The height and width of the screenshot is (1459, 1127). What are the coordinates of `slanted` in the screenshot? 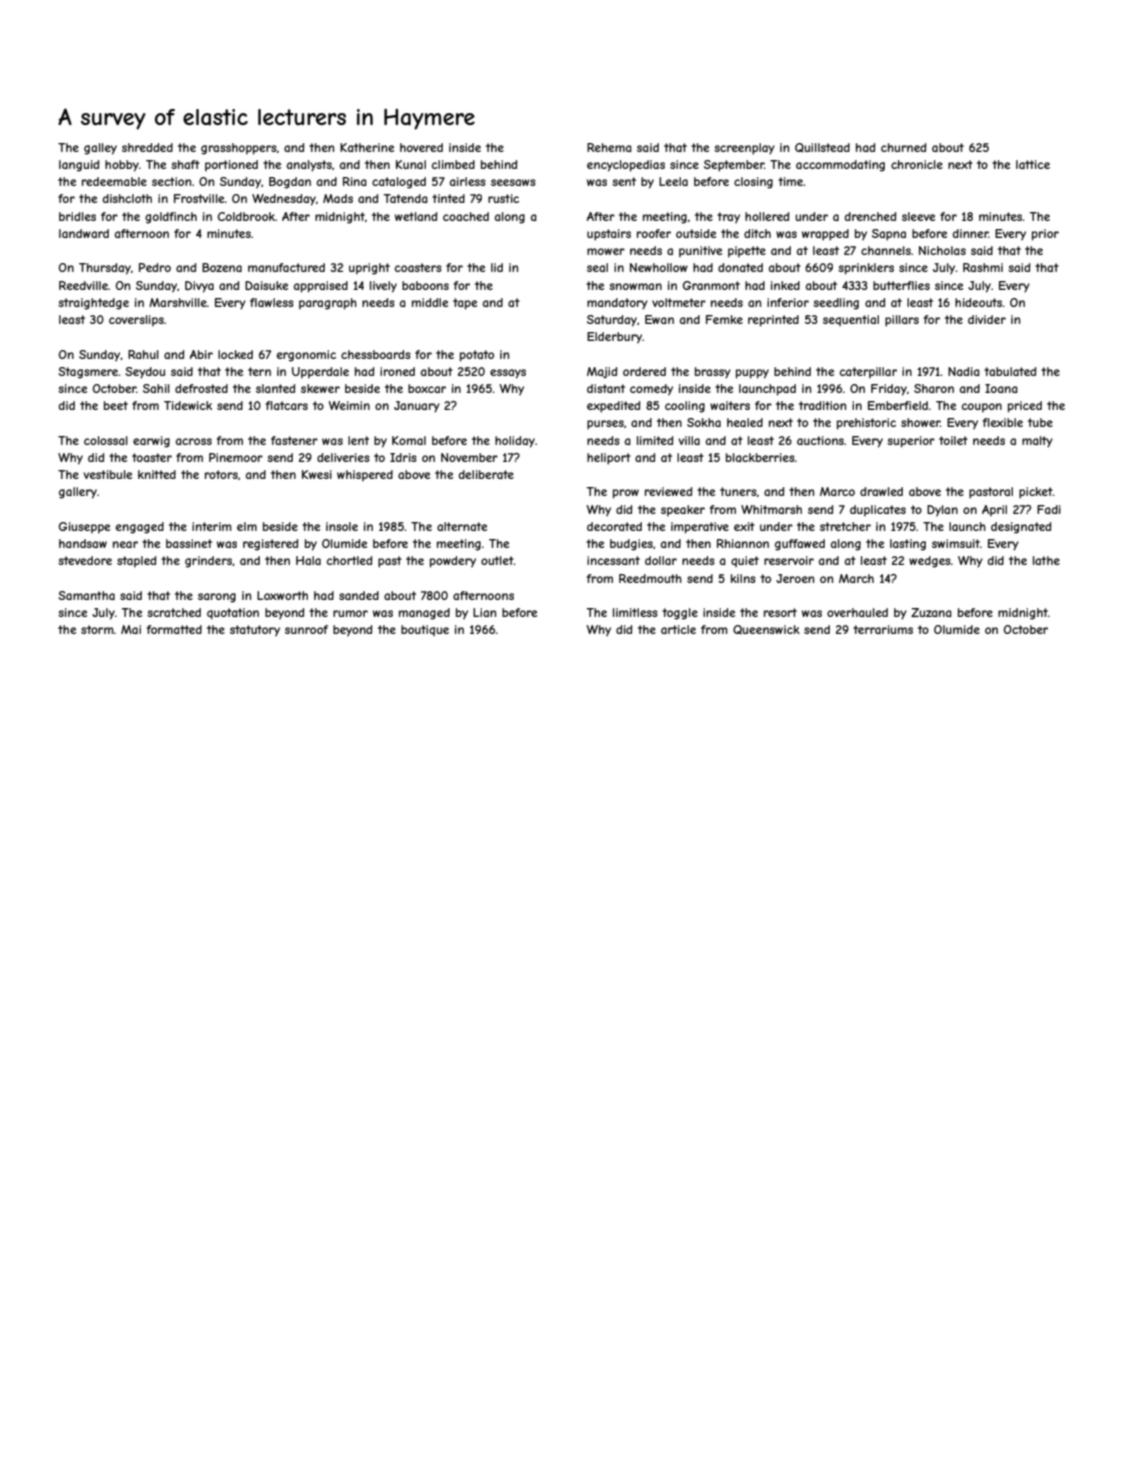 It's located at (275, 388).
